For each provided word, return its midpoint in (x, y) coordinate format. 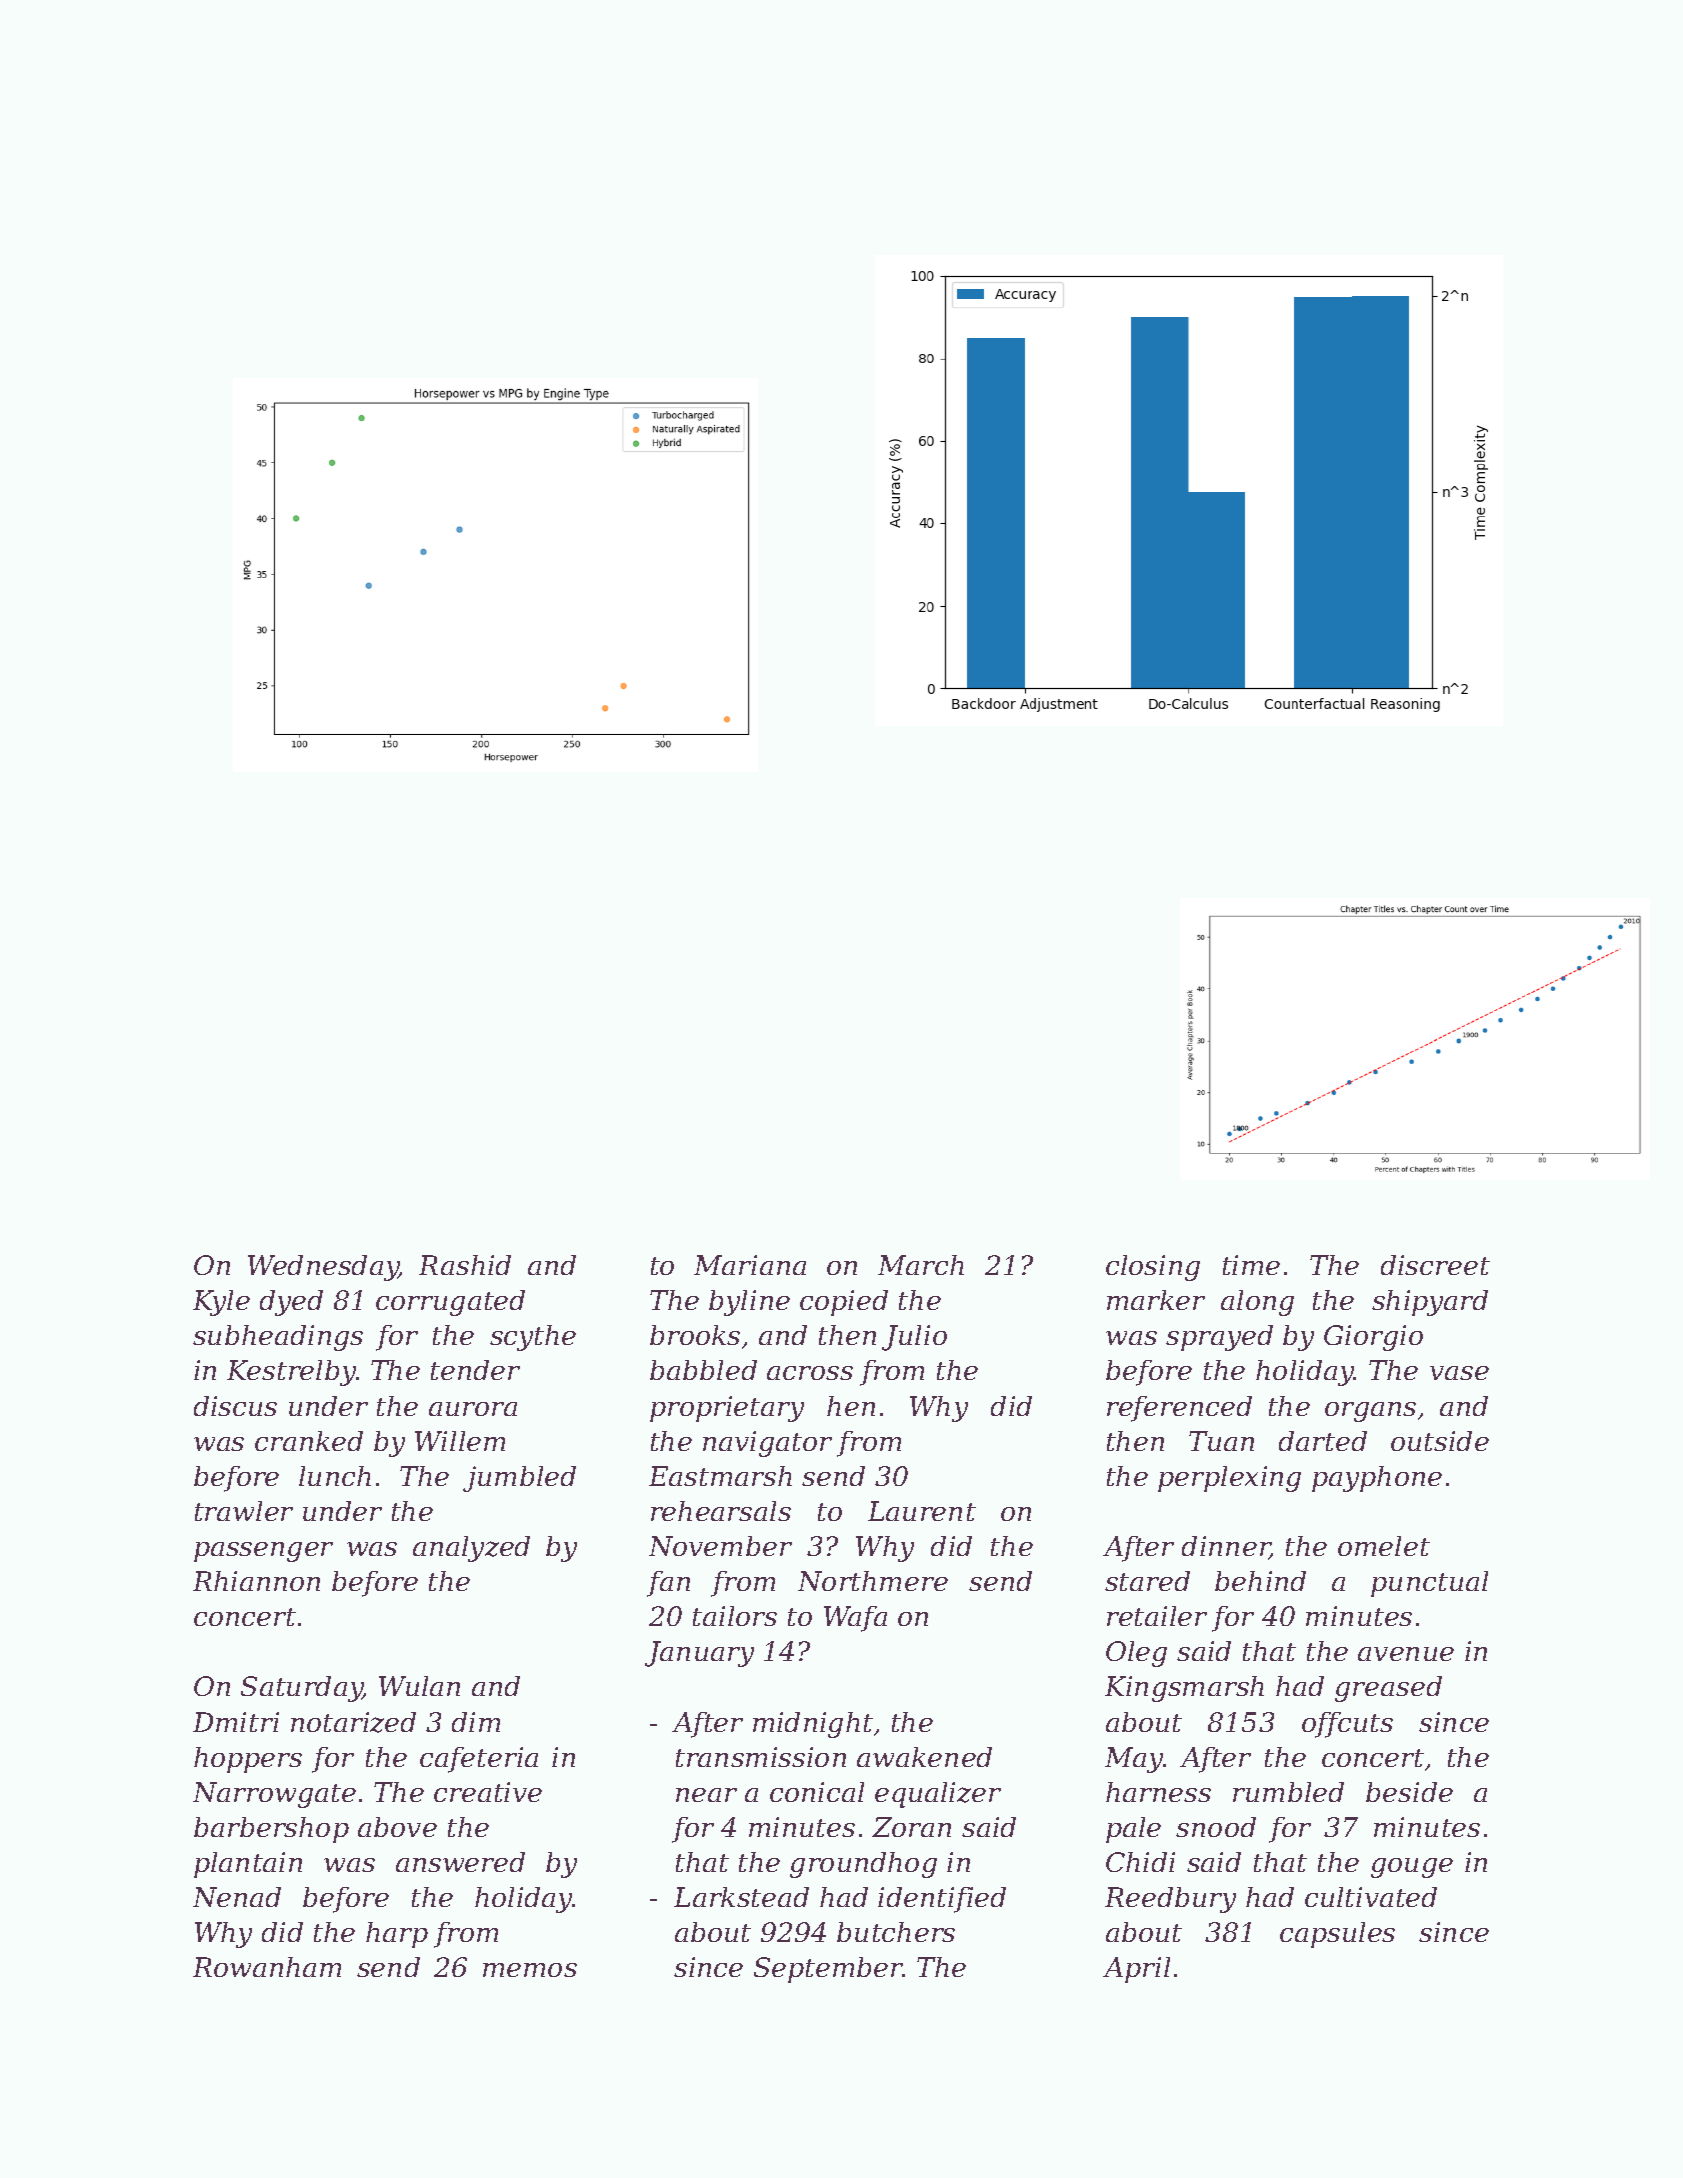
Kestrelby (291, 1373)
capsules (1337, 1935)
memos (530, 1970)
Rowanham (267, 1967)
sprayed (1219, 1338)
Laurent (922, 1511)
